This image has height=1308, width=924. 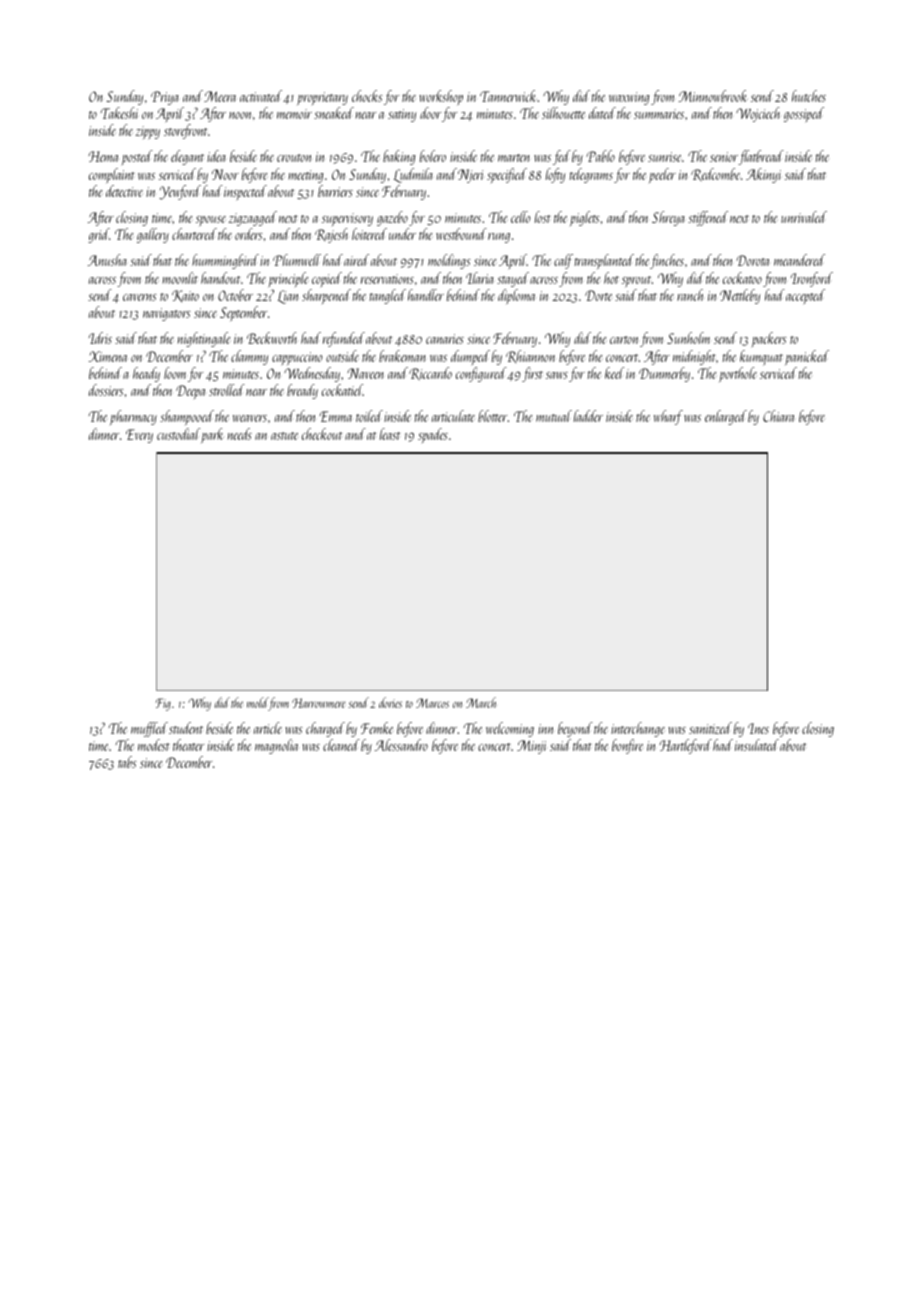 What do you see at coordinates (124, 191) in the image?
I see `detective` at bounding box center [124, 191].
